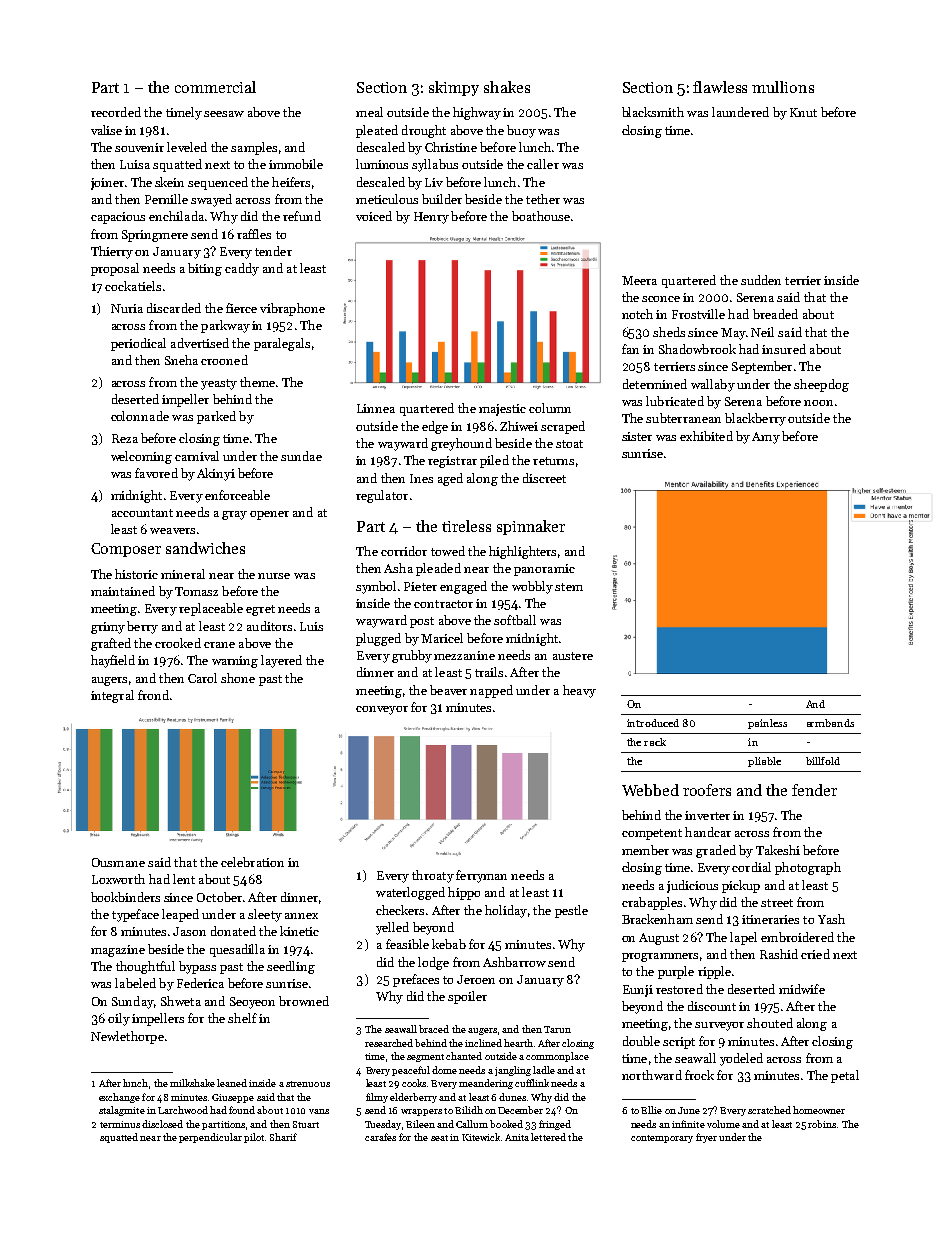 Image resolution: width=952 pixels, height=1233 pixels. Describe the element at coordinates (803, 112) in the screenshot. I see `Knut` at that location.
